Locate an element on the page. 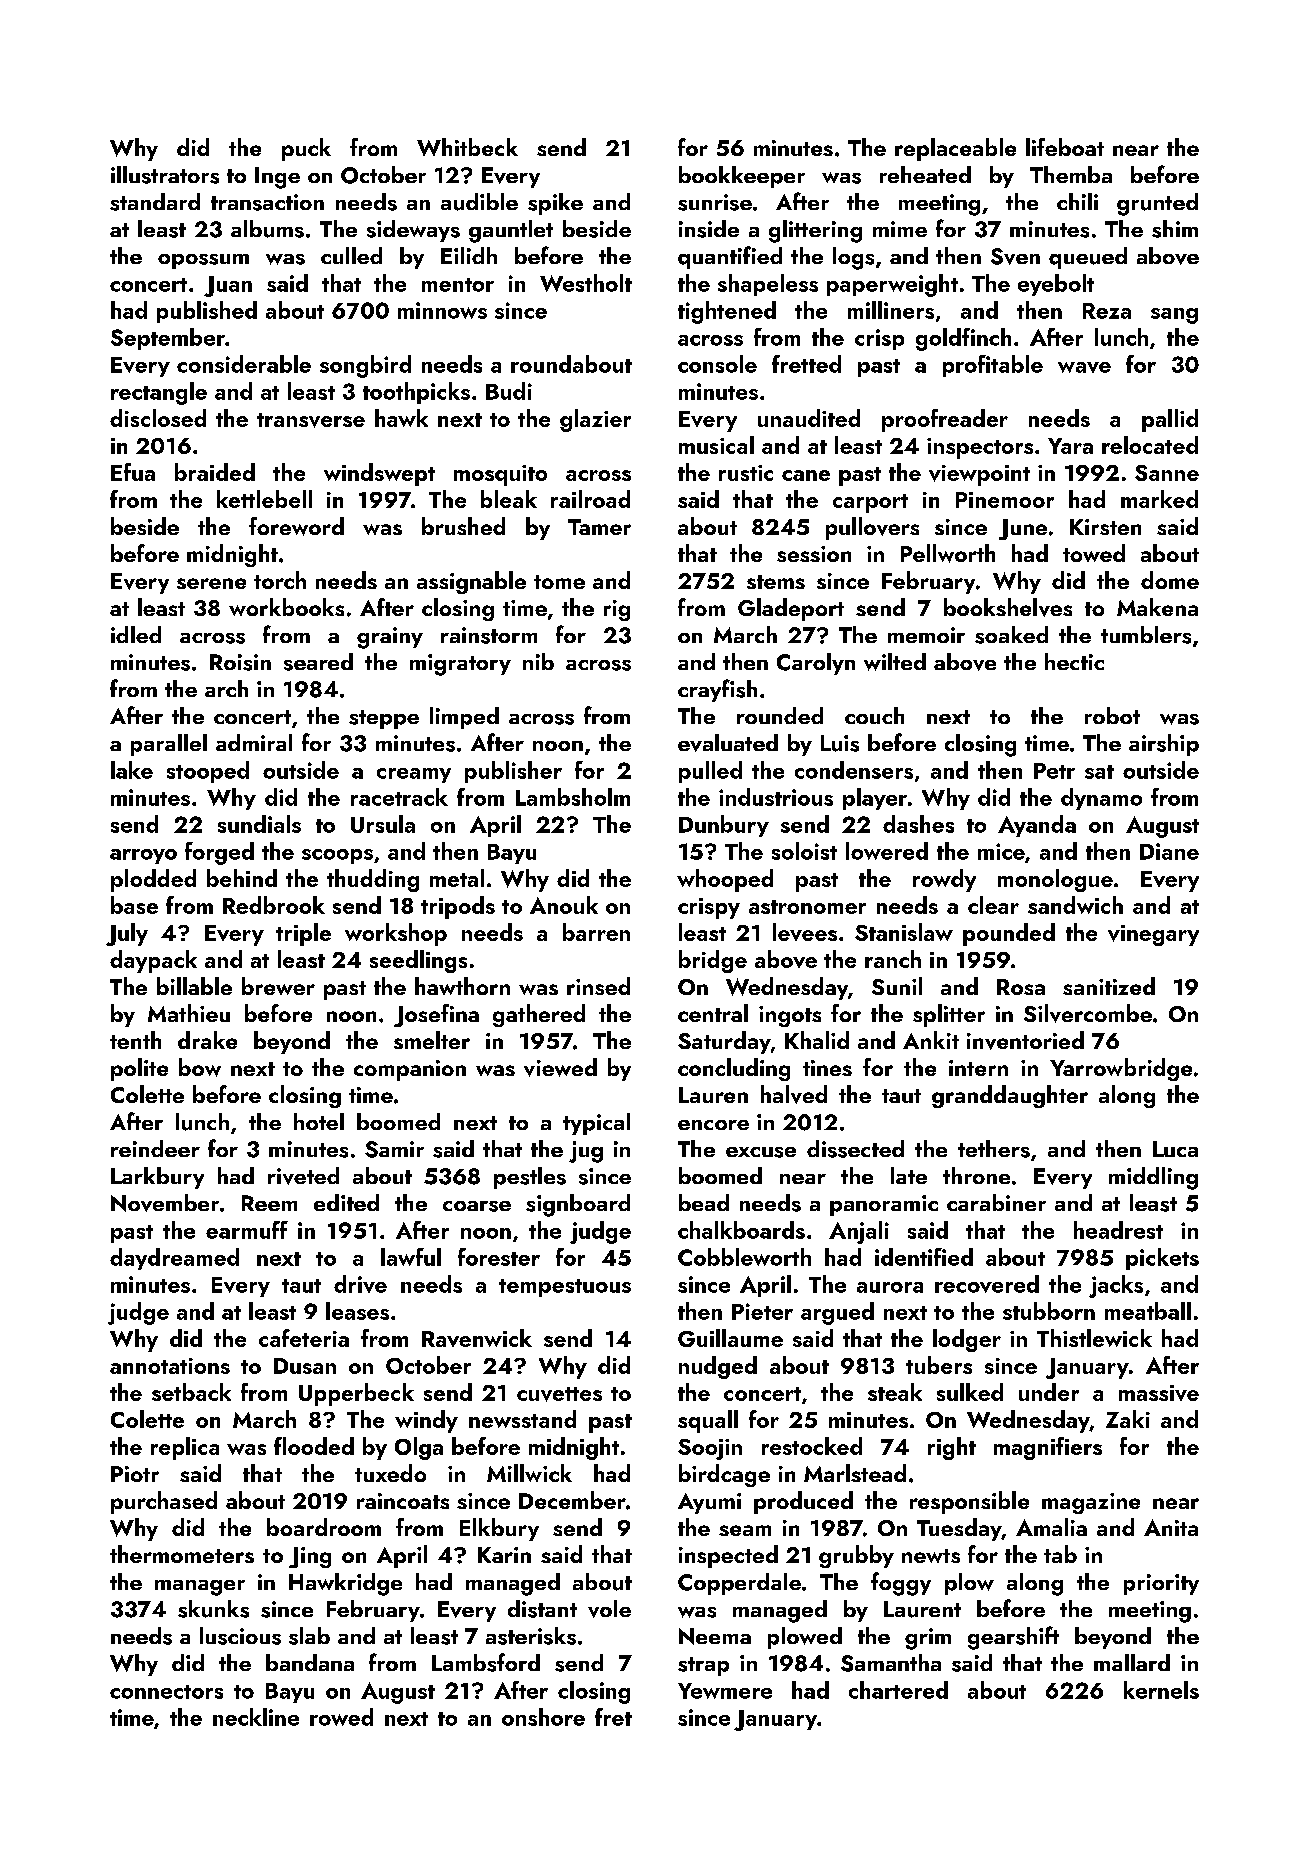  bookkeeper is located at coordinates (742, 177).
